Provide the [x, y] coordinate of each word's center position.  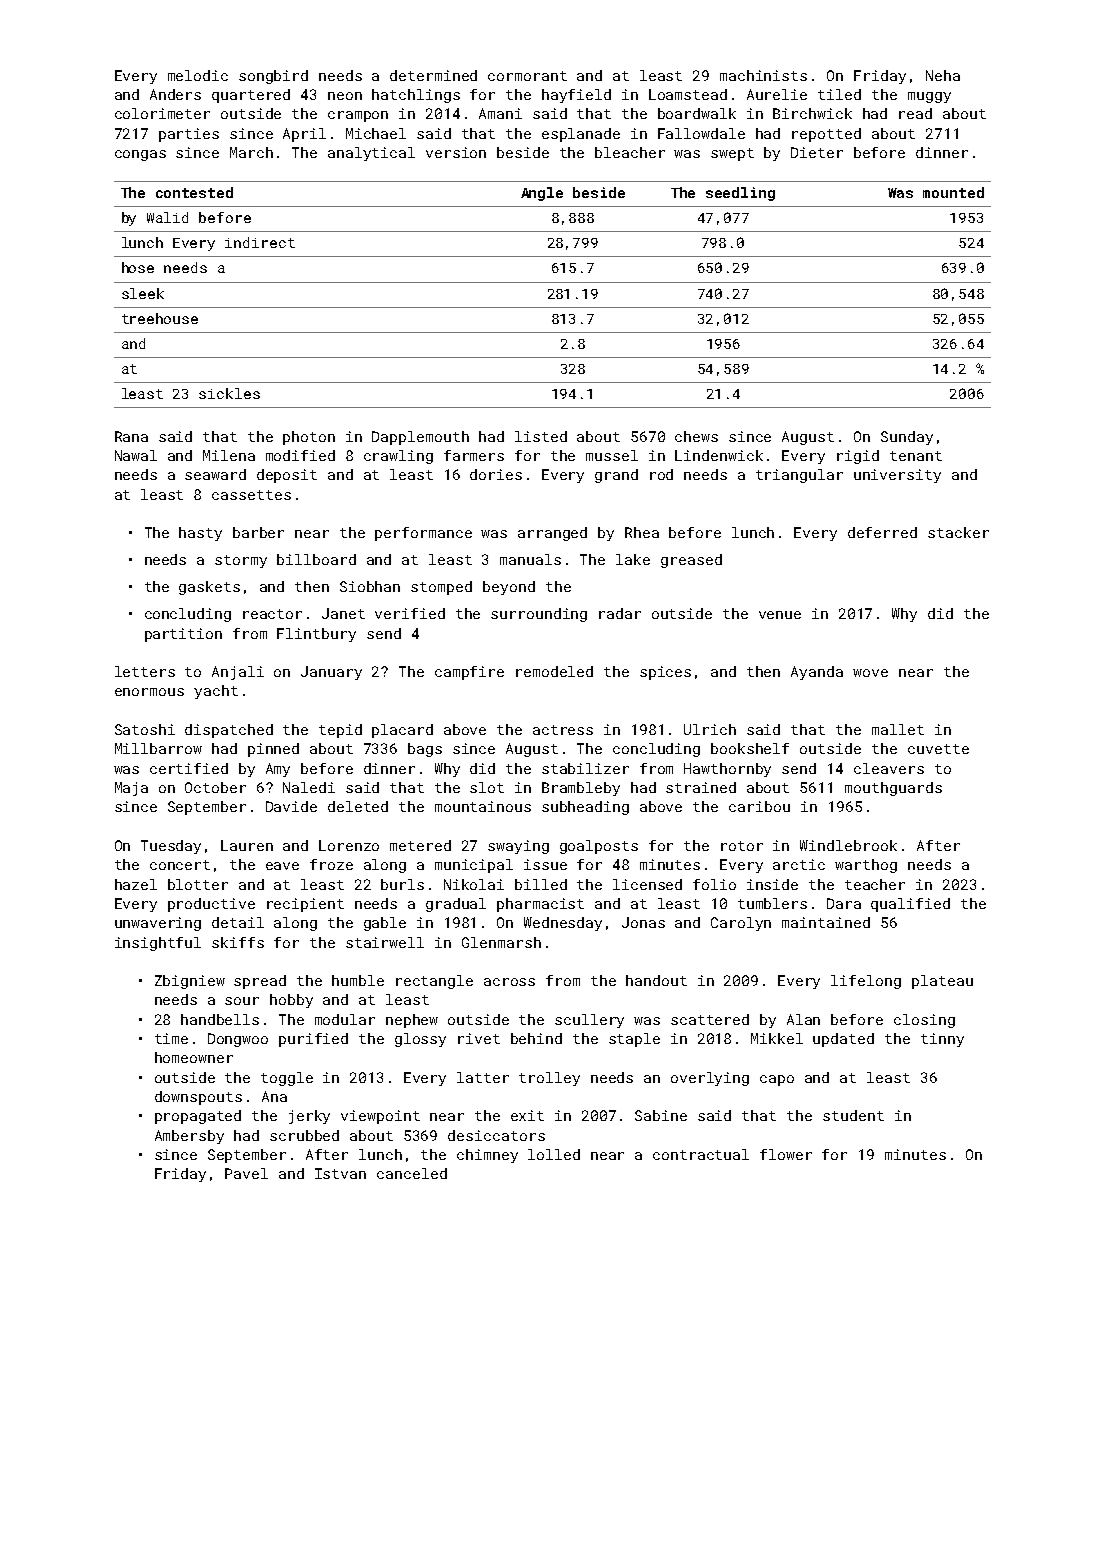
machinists [763, 75]
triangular [799, 476]
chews [696, 436]
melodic [198, 75]
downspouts [198, 1098]
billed [541, 884]
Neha [943, 75]
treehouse [160, 318]
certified [189, 768]
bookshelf [750, 748]
